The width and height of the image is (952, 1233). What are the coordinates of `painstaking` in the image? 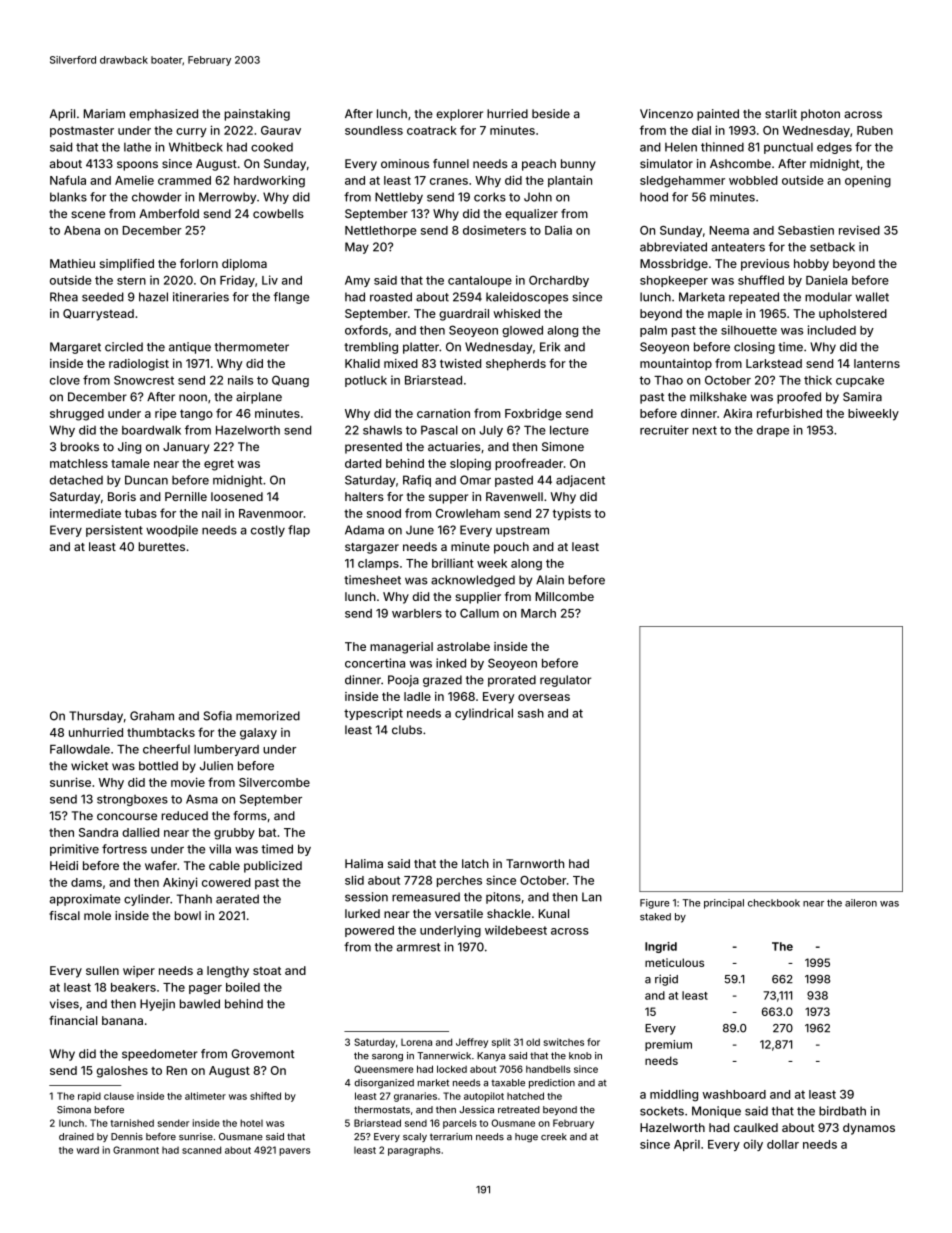 It's located at (257, 115).
